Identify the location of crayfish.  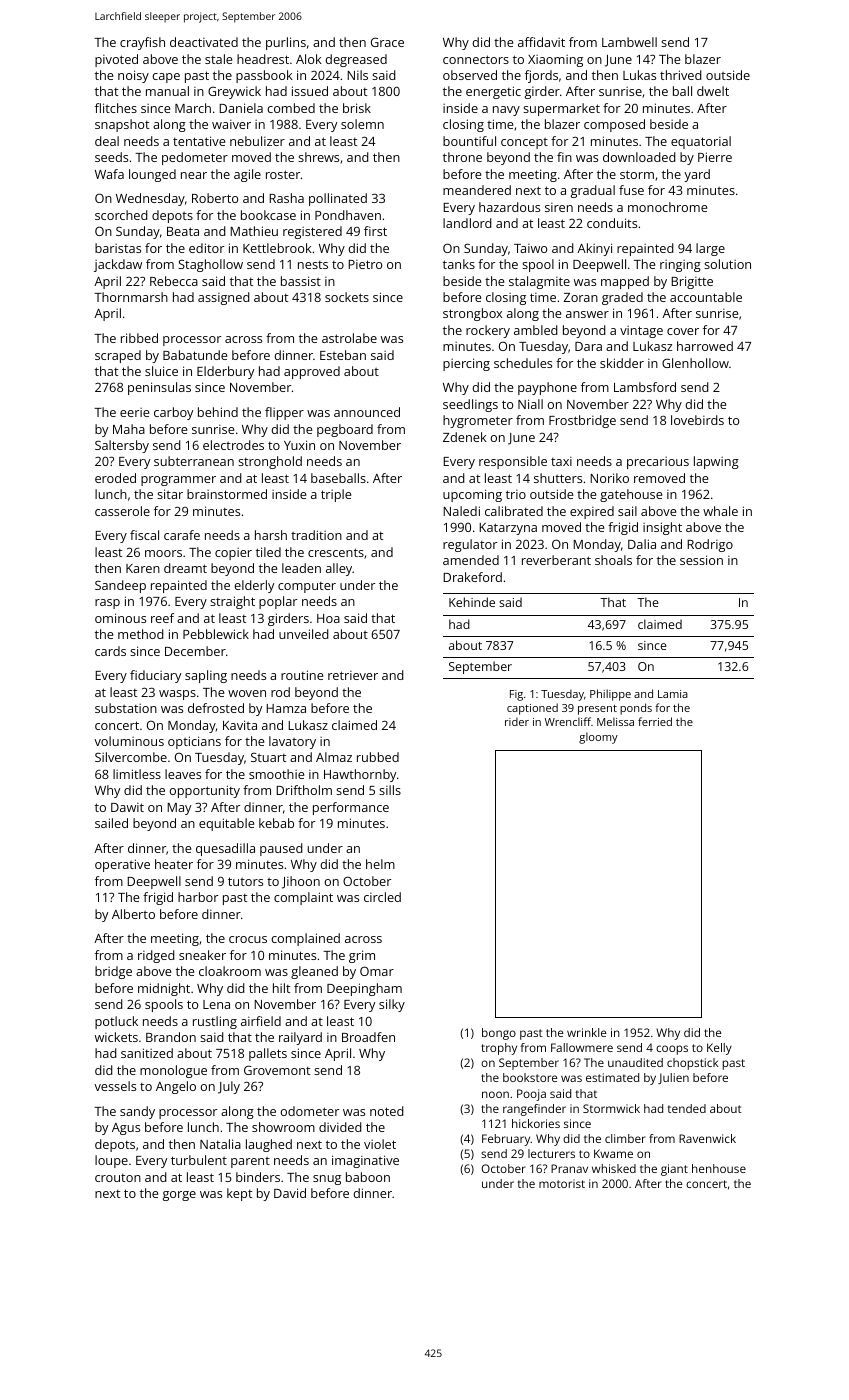
(142, 43).
